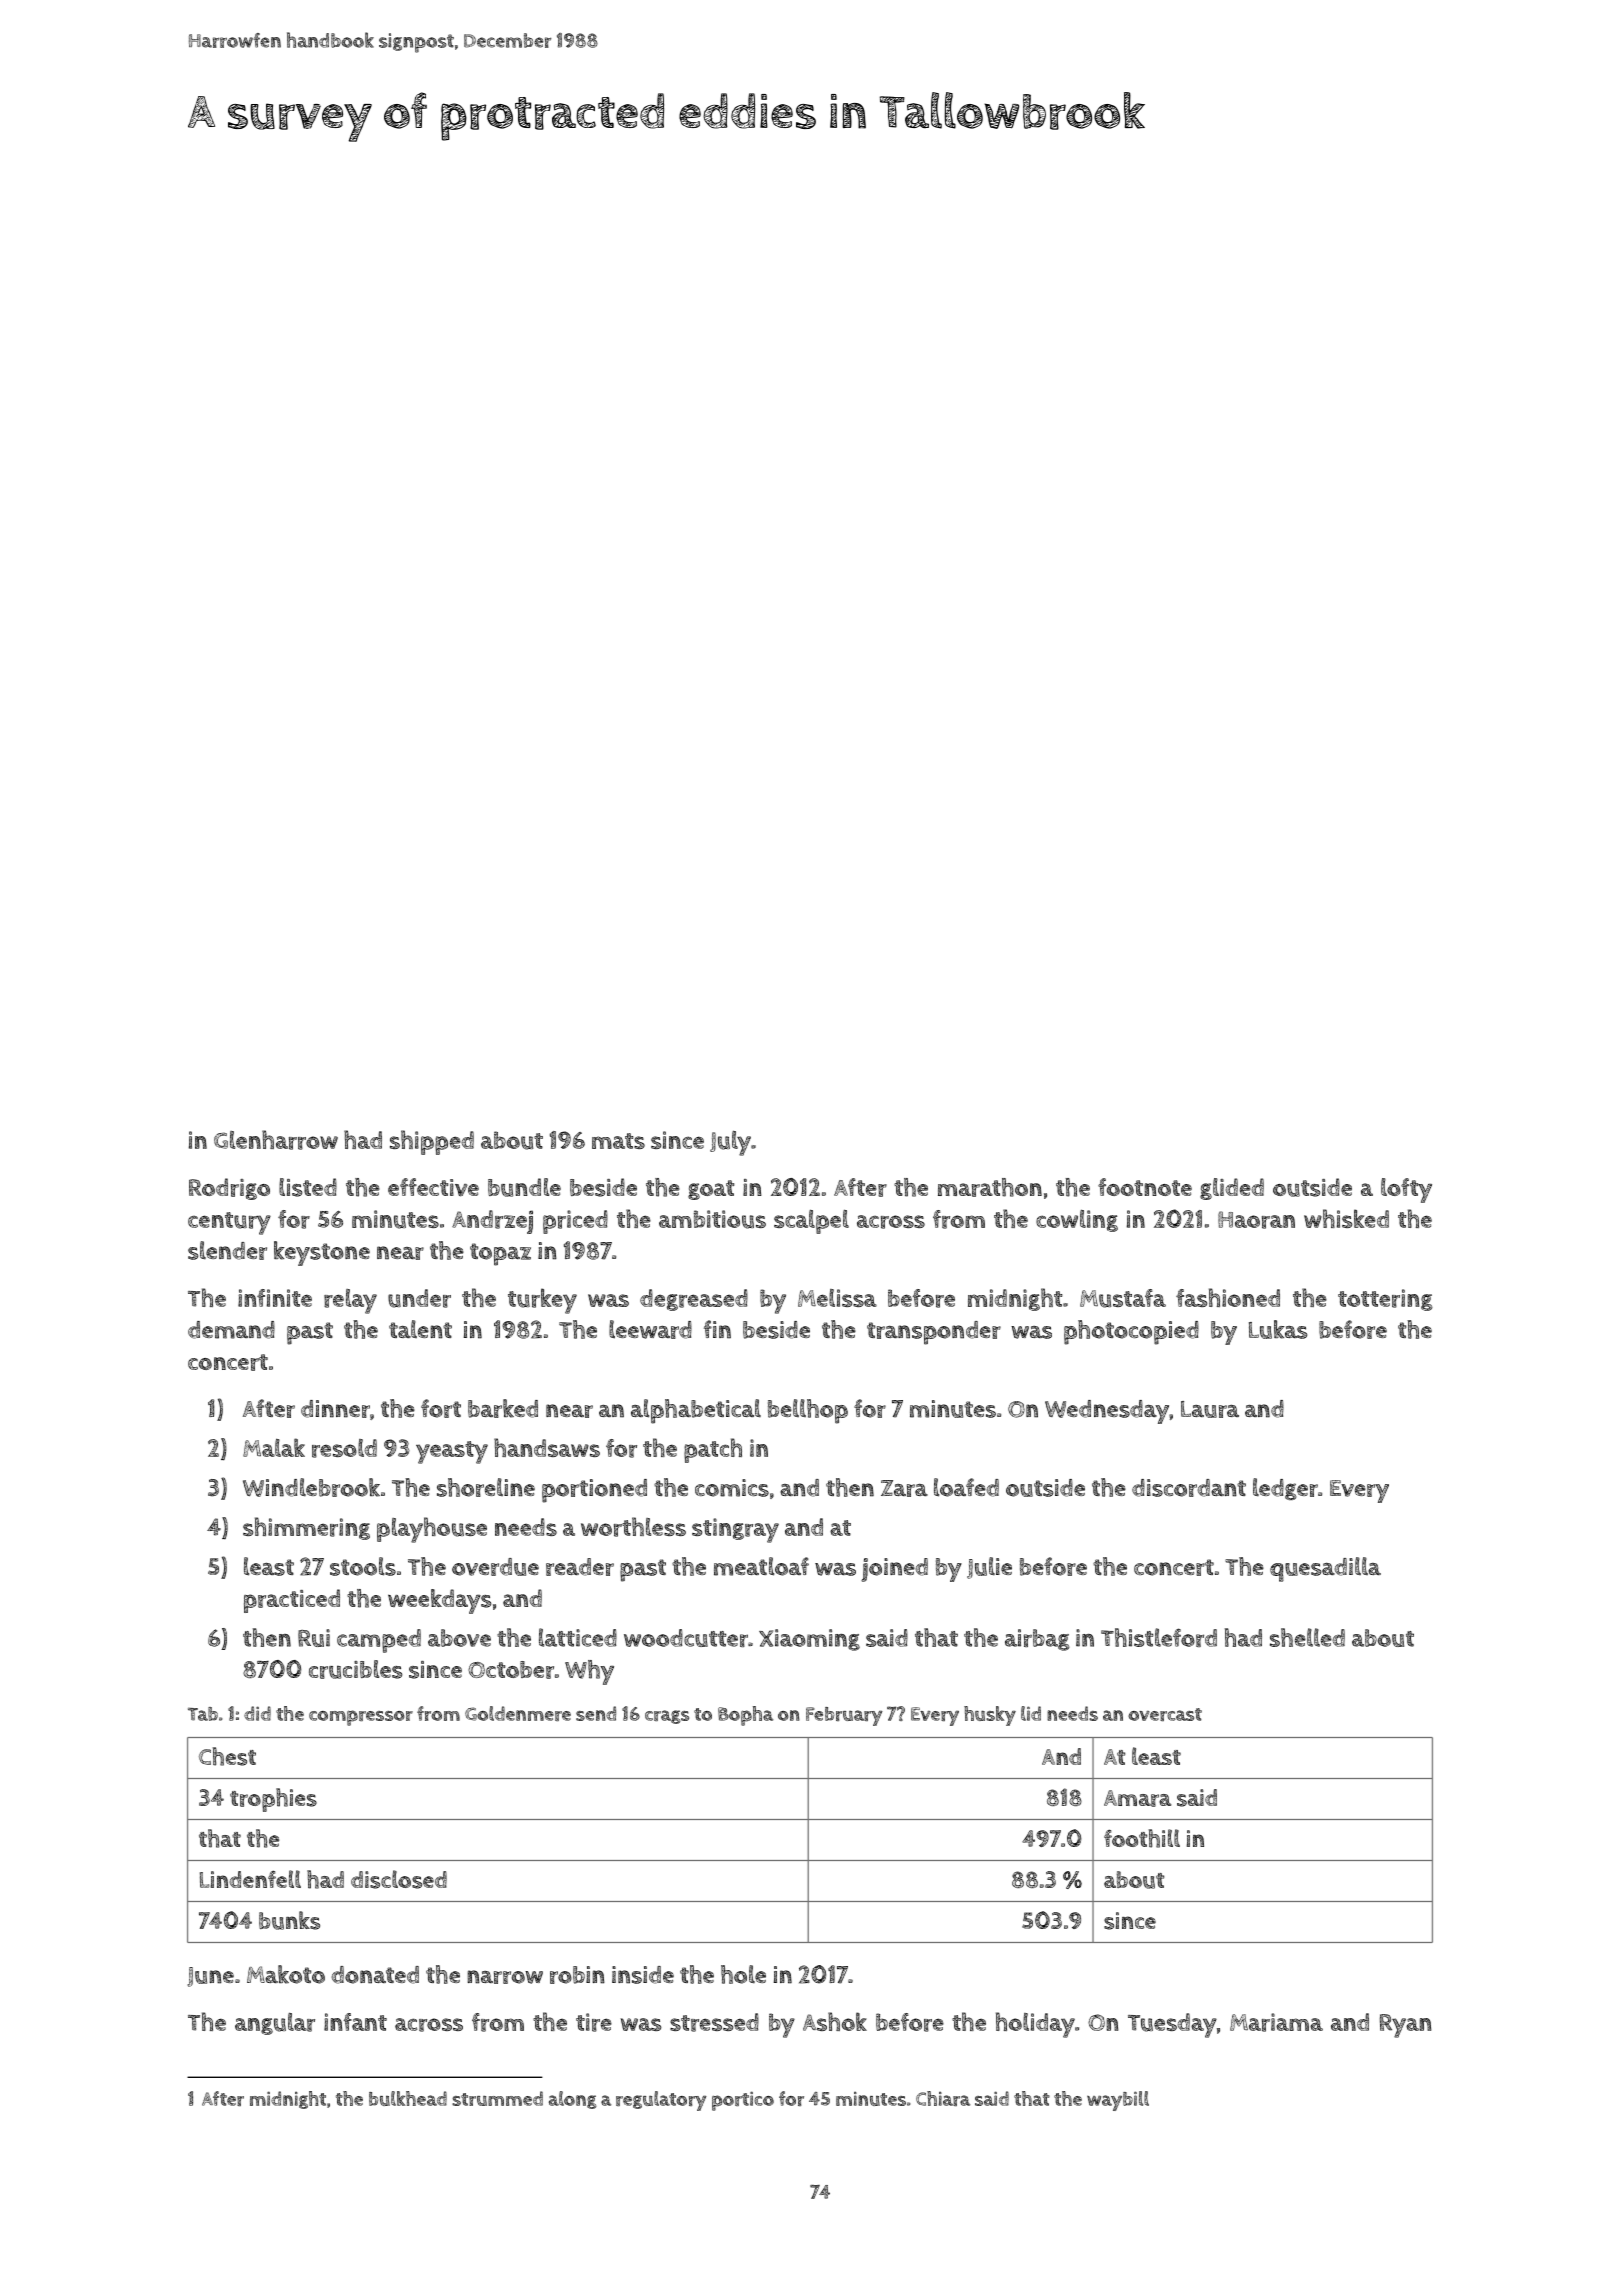 Image resolution: width=1620 pixels, height=2292 pixels. I want to click on comics, so click(732, 1488).
